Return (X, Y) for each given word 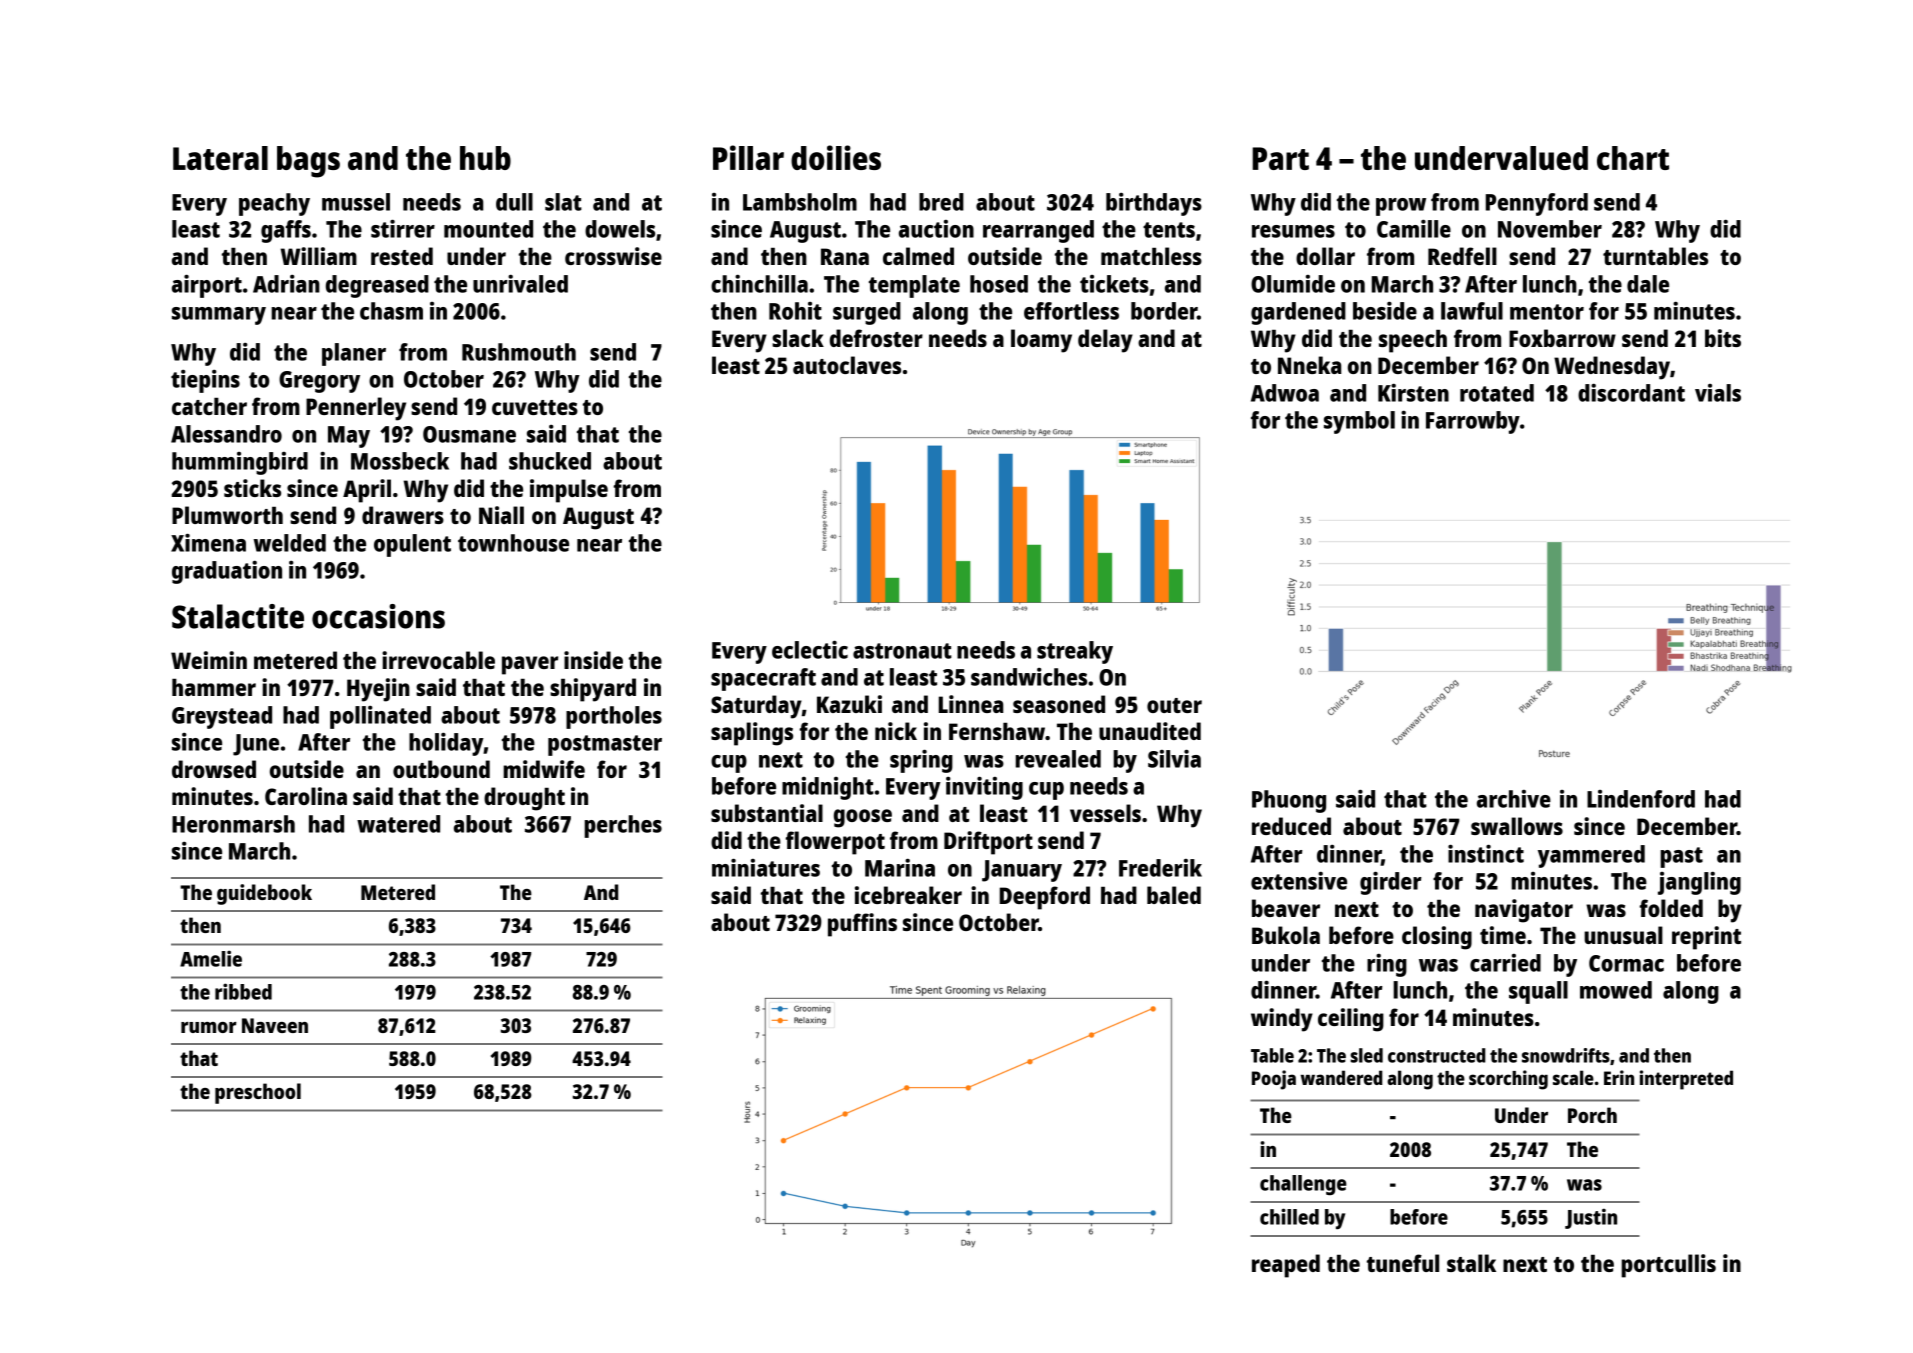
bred (941, 202)
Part (1280, 158)
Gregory (319, 382)
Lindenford (1641, 799)
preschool (258, 1093)
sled (1366, 1055)
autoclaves (847, 365)
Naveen (275, 1025)
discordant (1631, 393)
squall (1538, 992)
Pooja (1274, 1080)
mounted (488, 229)
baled (1174, 895)
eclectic (810, 649)
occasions (378, 616)
